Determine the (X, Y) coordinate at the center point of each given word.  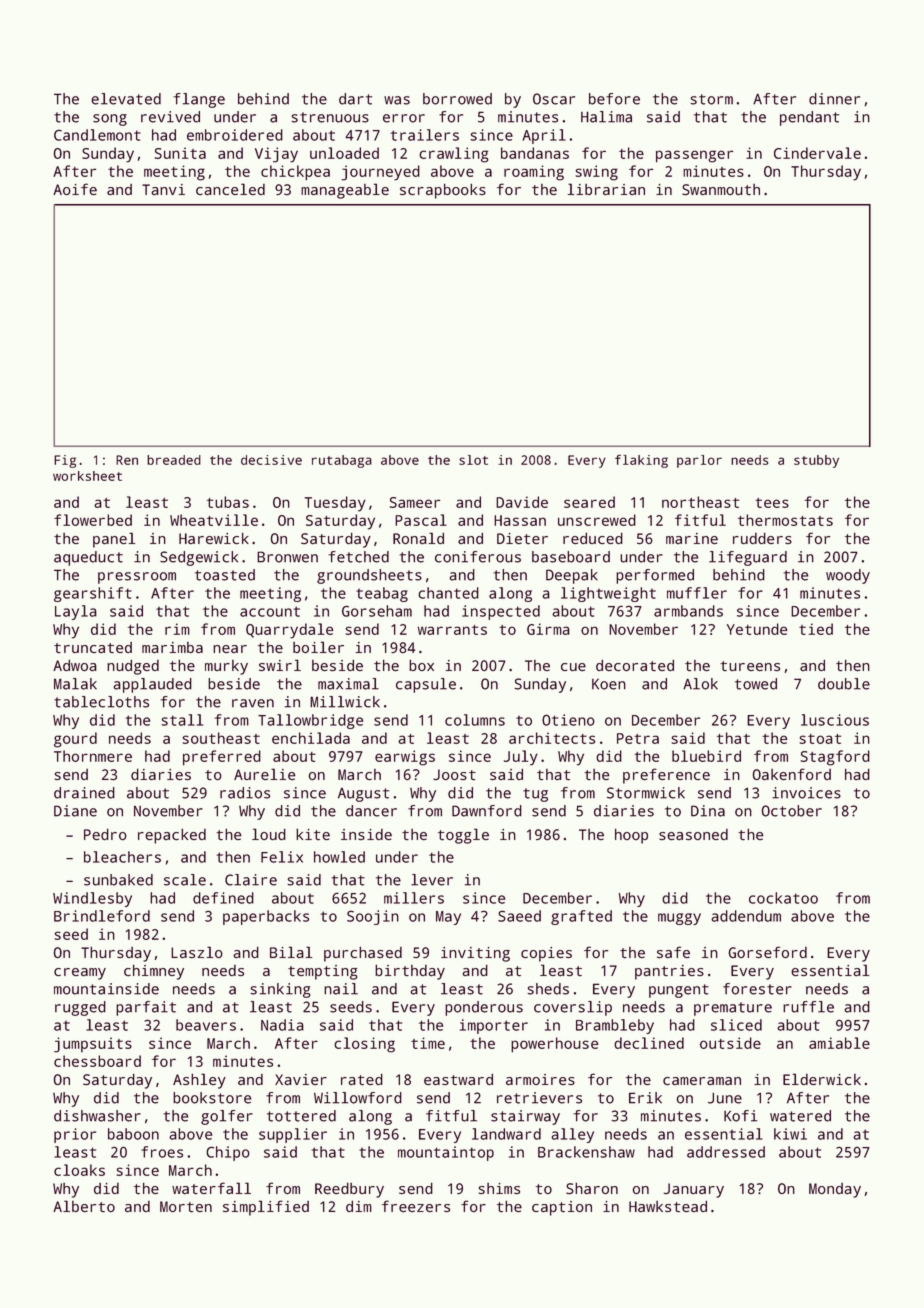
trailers (424, 135)
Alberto (84, 1206)
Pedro (105, 834)
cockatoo (783, 898)
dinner (834, 99)
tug (535, 795)
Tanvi (163, 189)
